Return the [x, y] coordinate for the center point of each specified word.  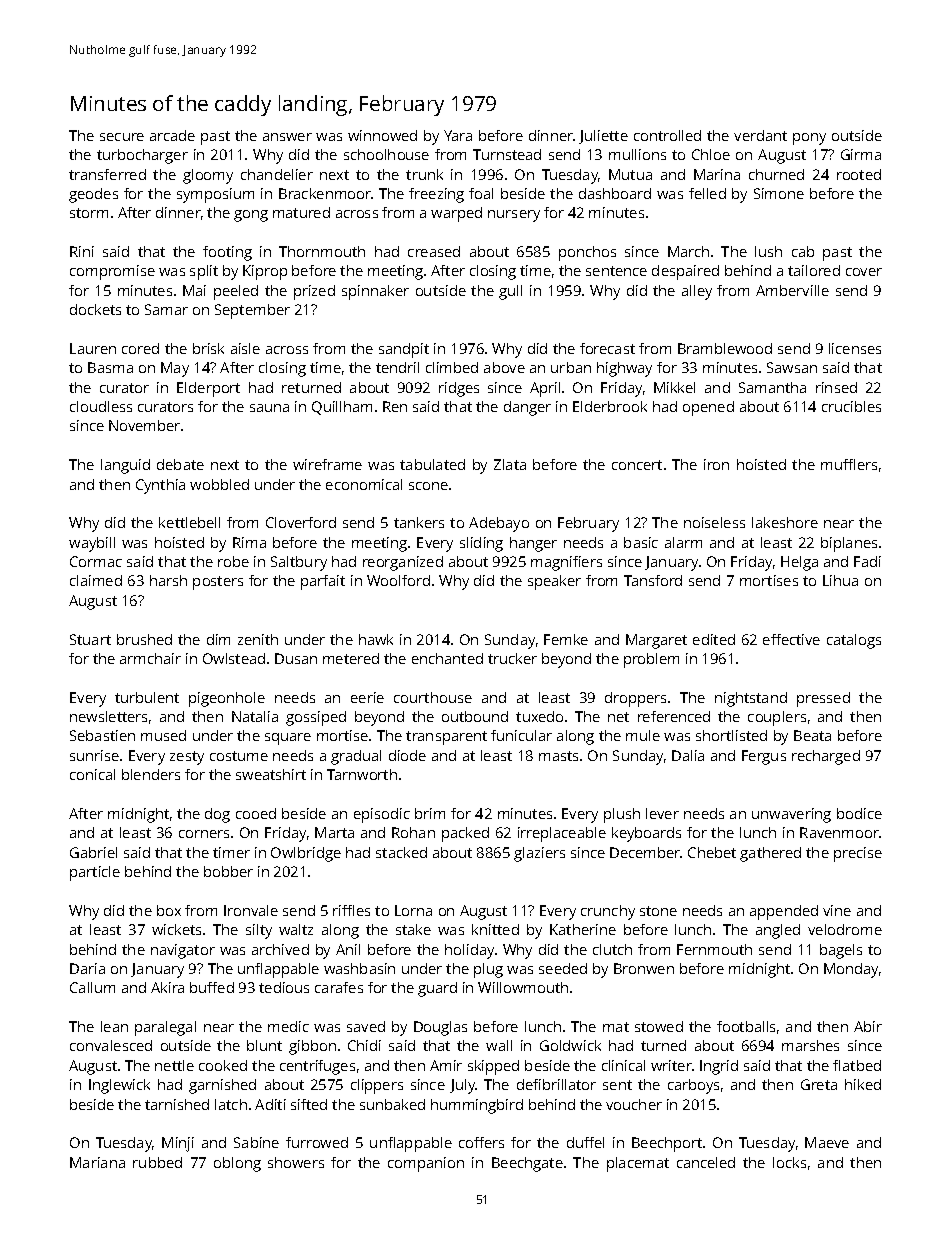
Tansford [653, 580]
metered [351, 658]
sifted [309, 1104]
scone [428, 486]
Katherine [583, 929]
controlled [667, 135]
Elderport [208, 389]
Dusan [296, 658]
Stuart [90, 639]
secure [122, 137]
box [169, 910]
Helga [799, 563]
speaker [554, 582]
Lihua [840, 580]
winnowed [382, 135]
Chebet [712, 852]
